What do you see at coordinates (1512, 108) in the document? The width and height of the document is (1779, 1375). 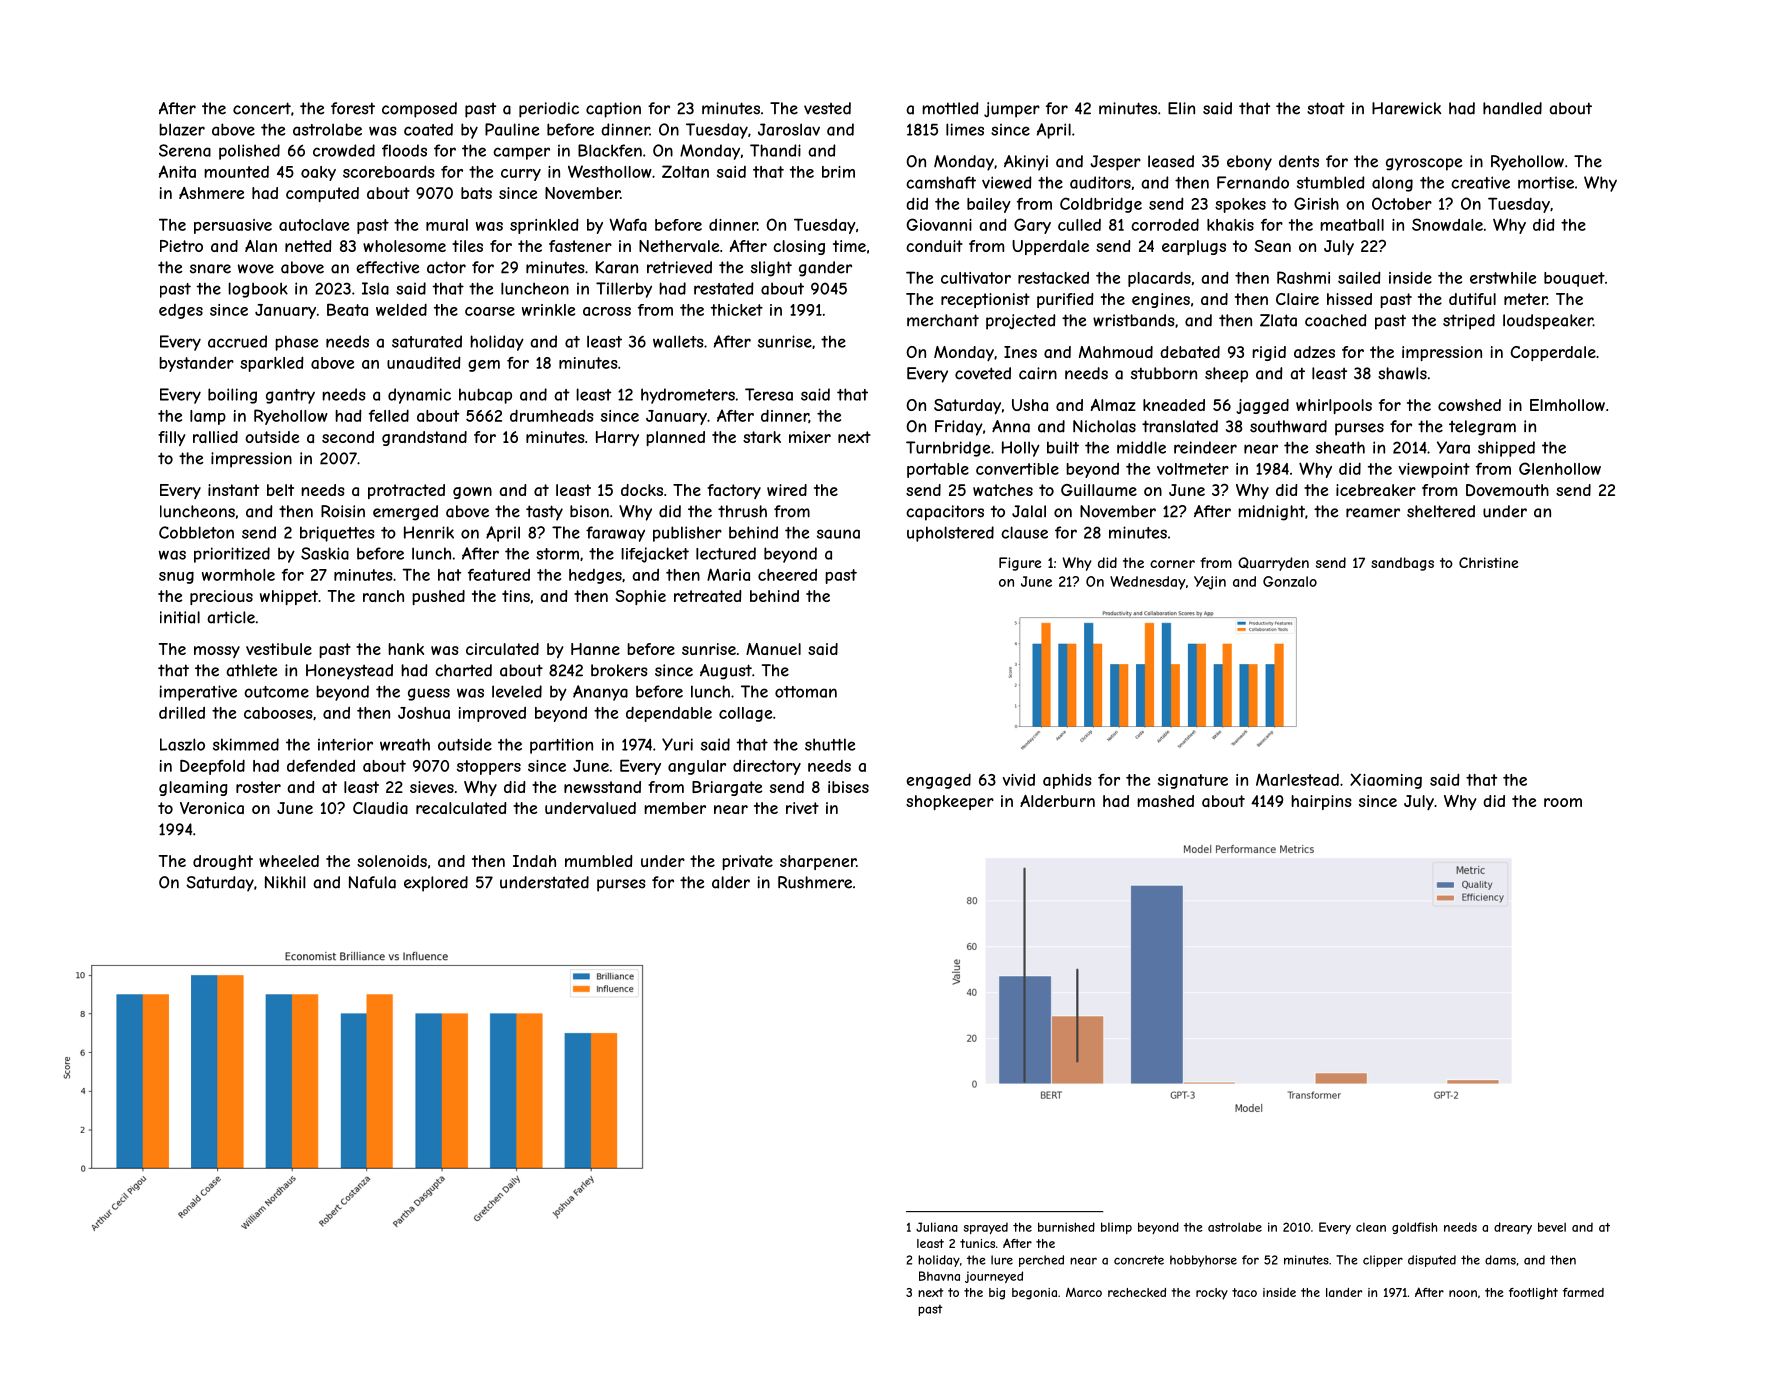 I see `handled` at bounding box center [1512, 108].
